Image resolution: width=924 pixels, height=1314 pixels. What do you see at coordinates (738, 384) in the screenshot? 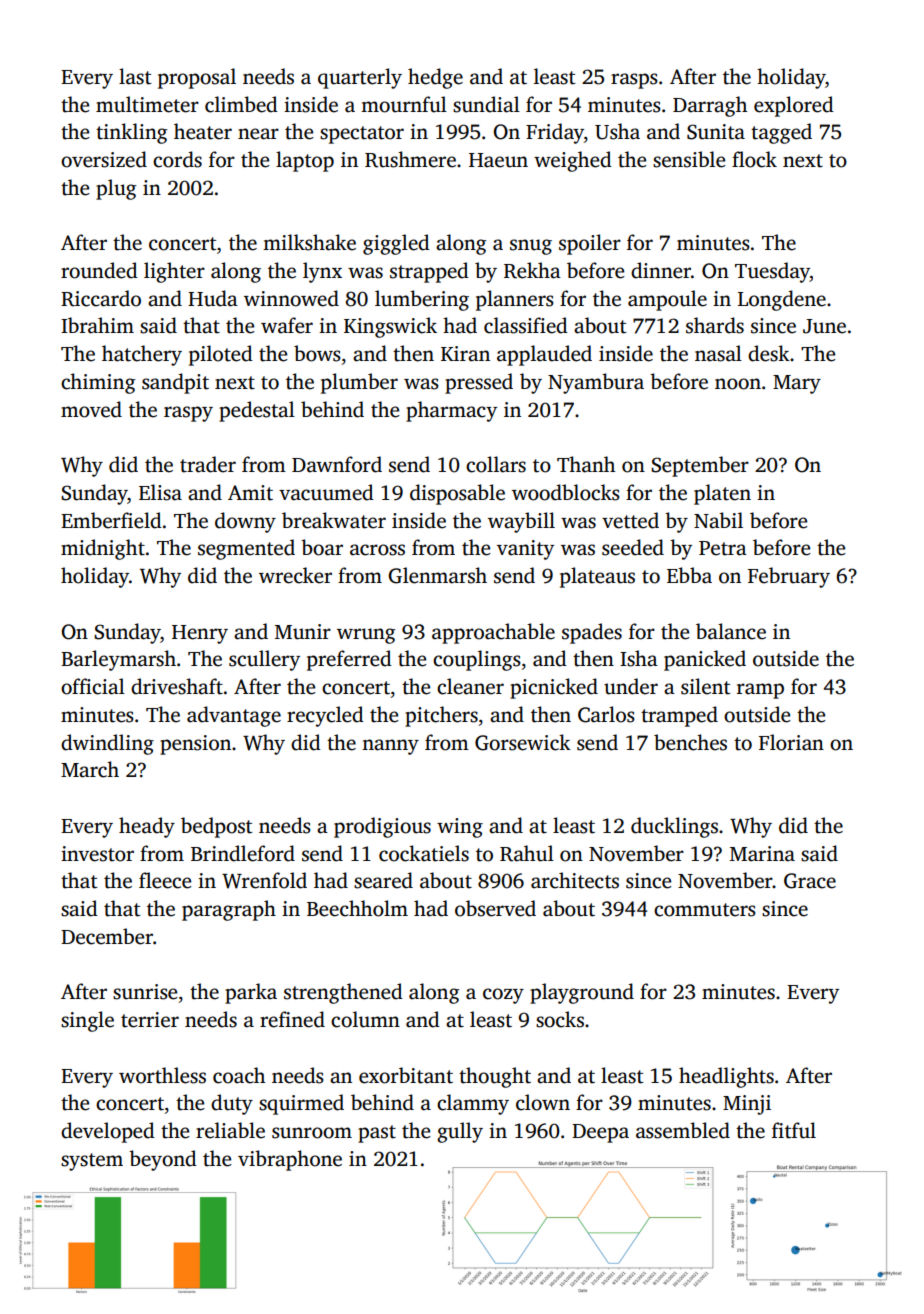
I see `noon` at bounding box center [738, 384].
